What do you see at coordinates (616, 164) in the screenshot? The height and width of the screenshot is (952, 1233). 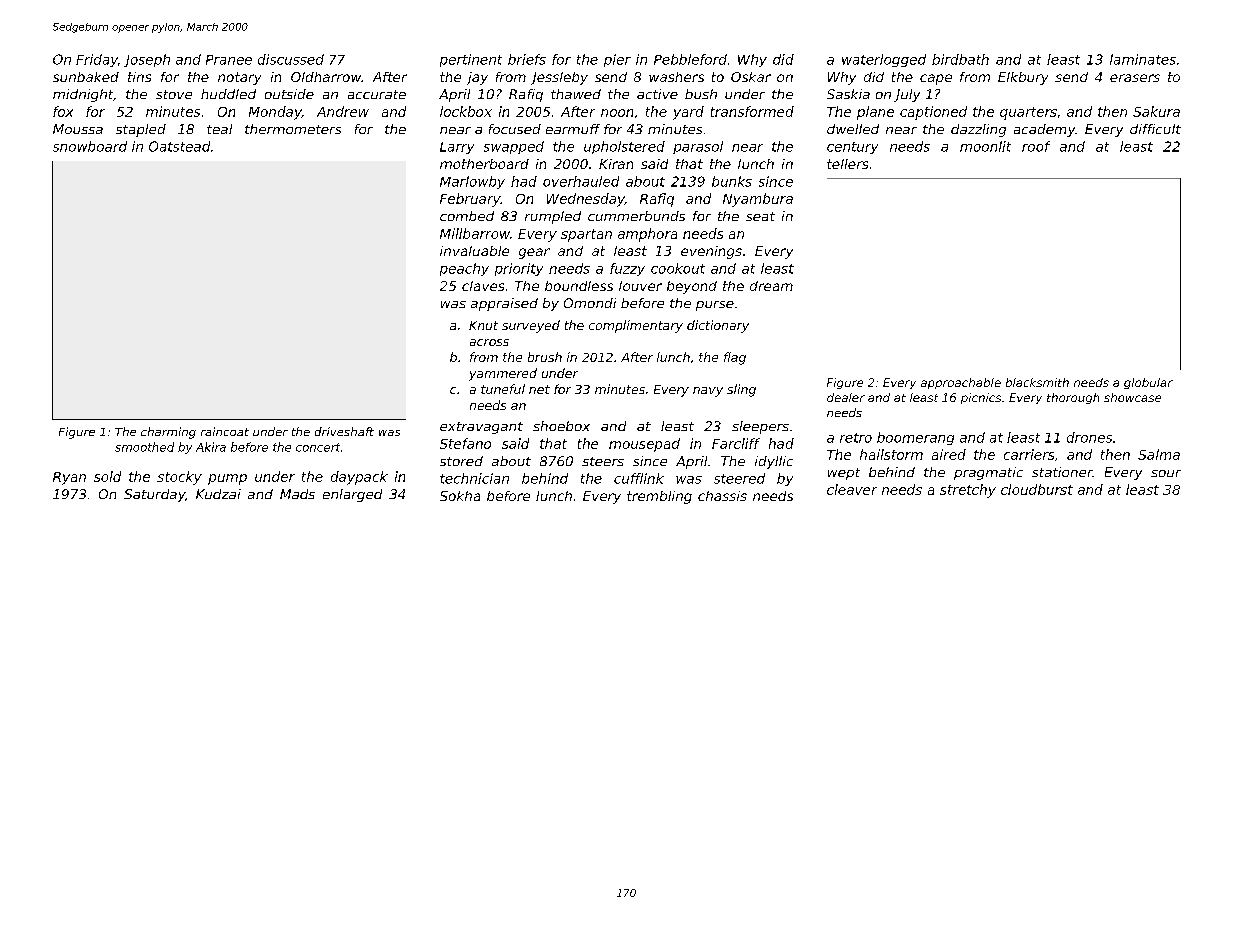 I see `Kiran` at bounding box center [616, 164].
